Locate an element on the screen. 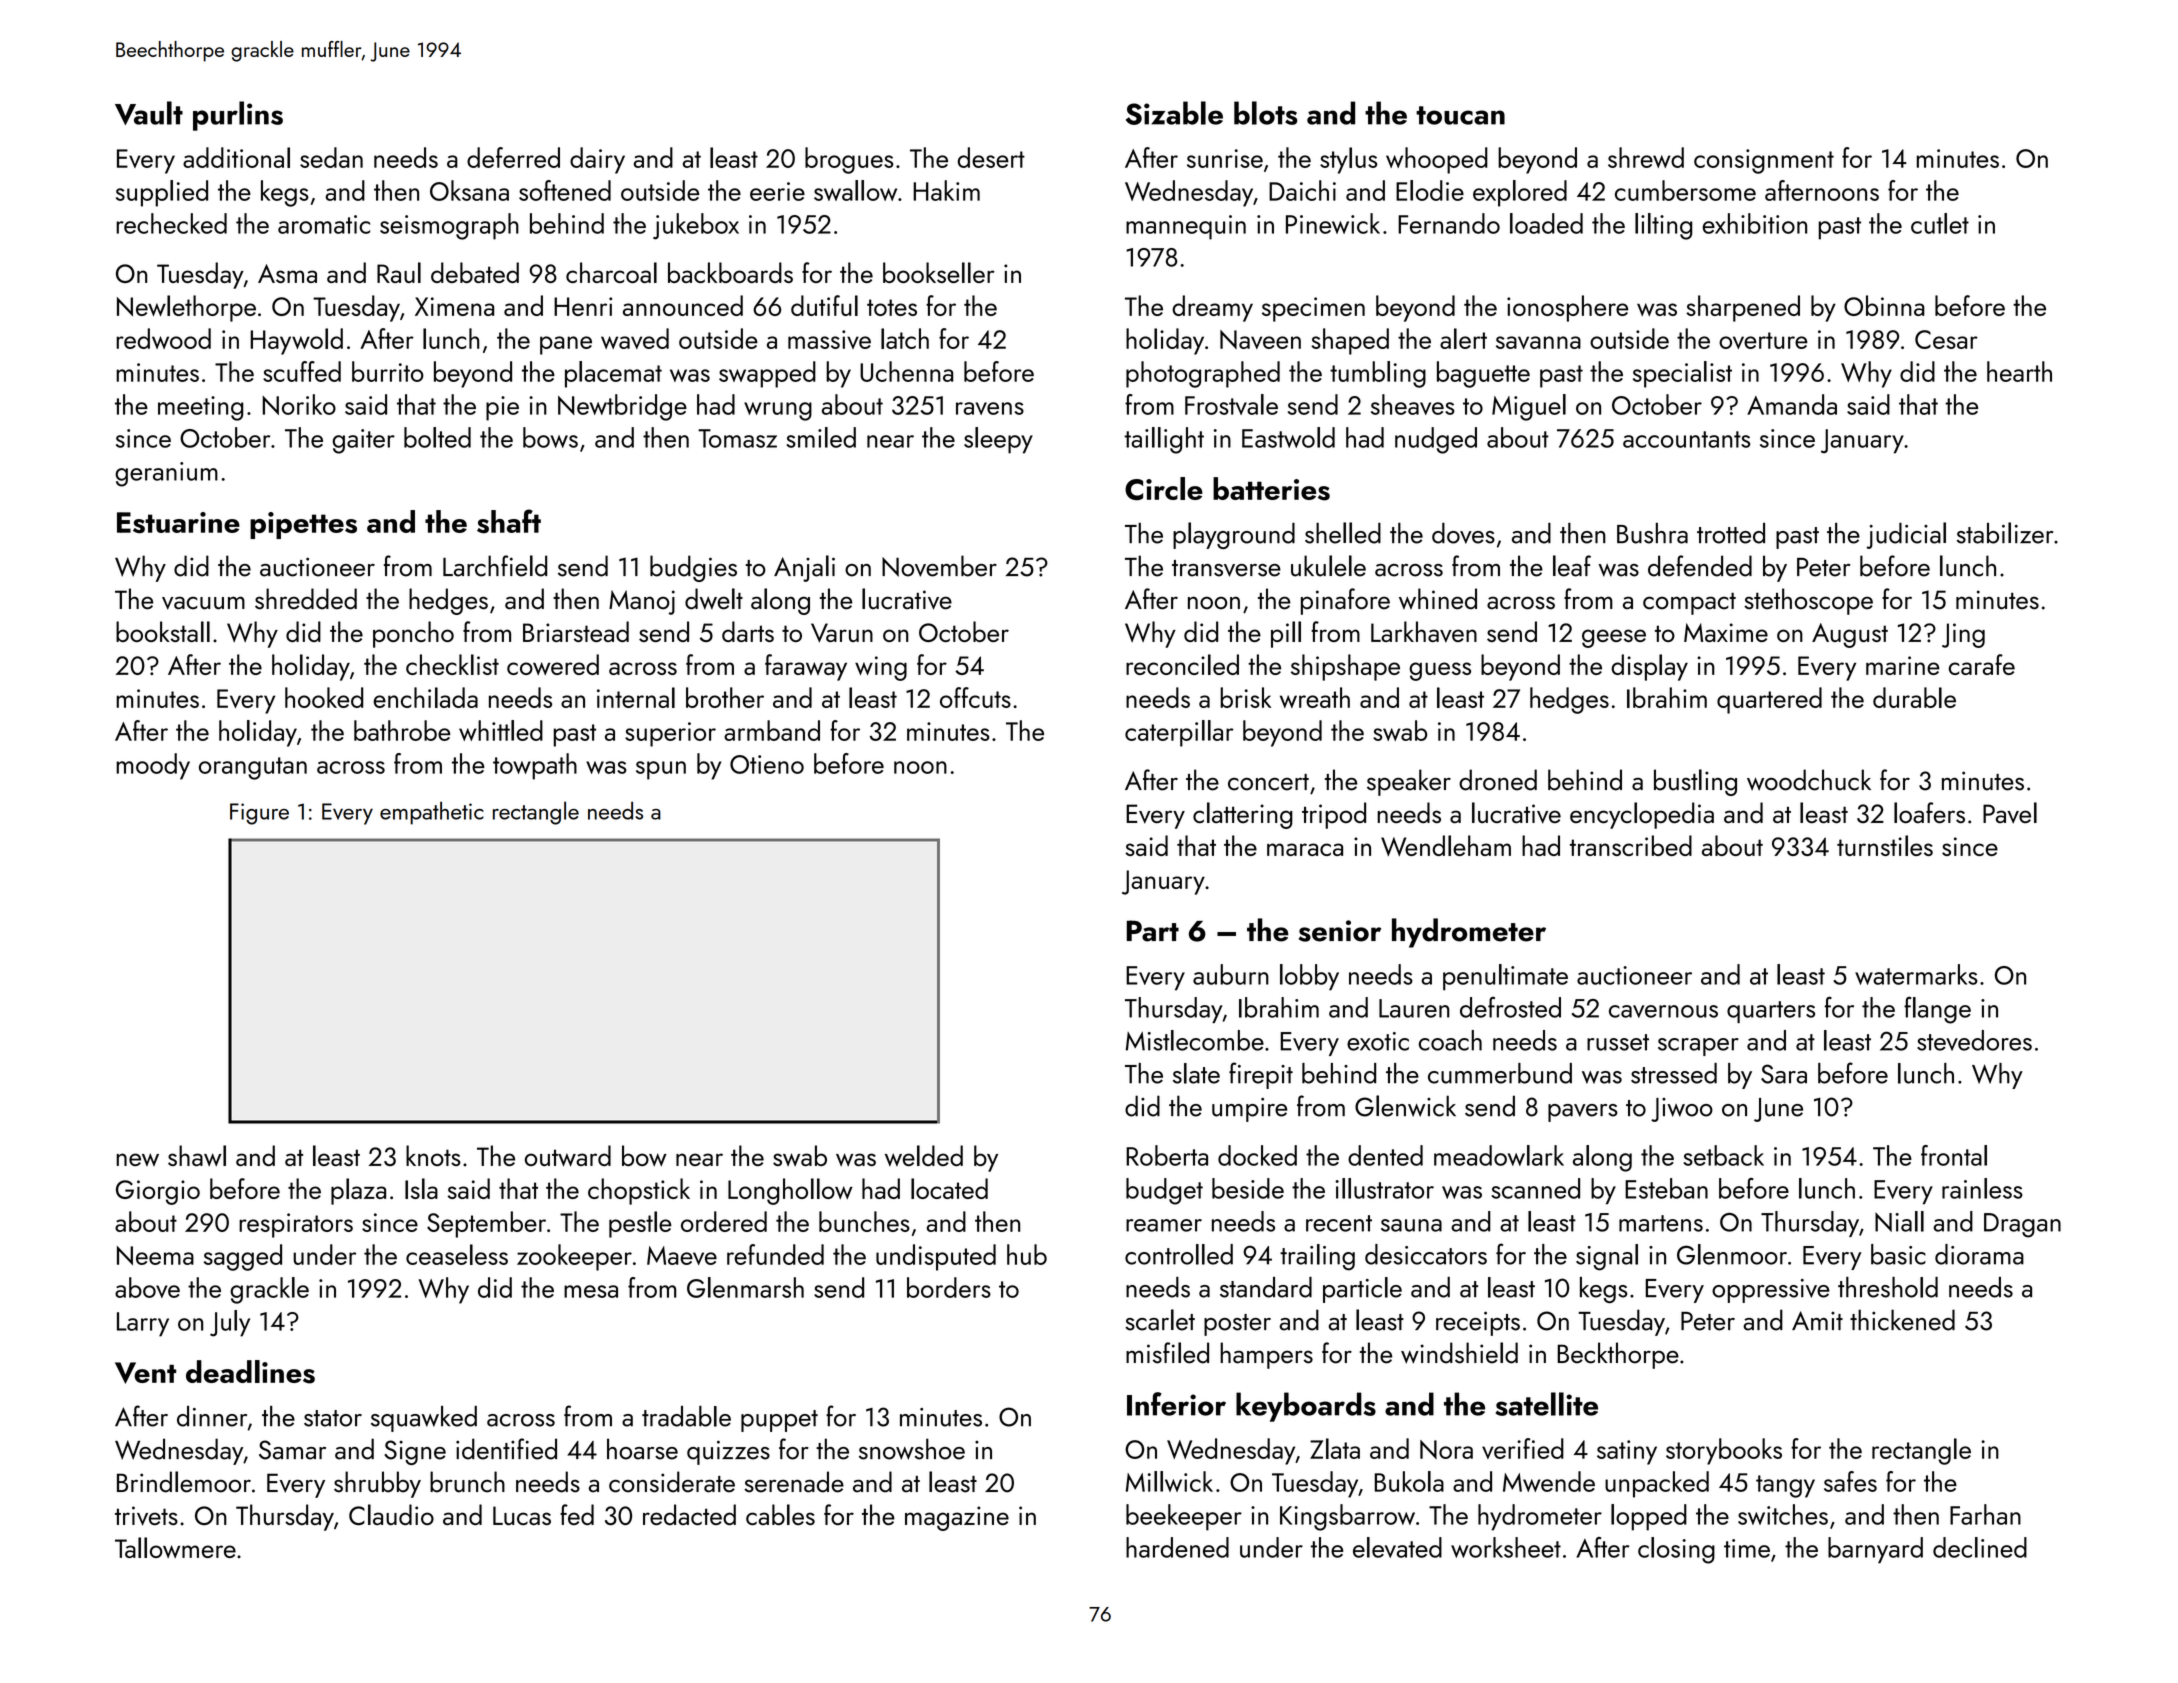  gaiter is located at coordinates (363, 441).
